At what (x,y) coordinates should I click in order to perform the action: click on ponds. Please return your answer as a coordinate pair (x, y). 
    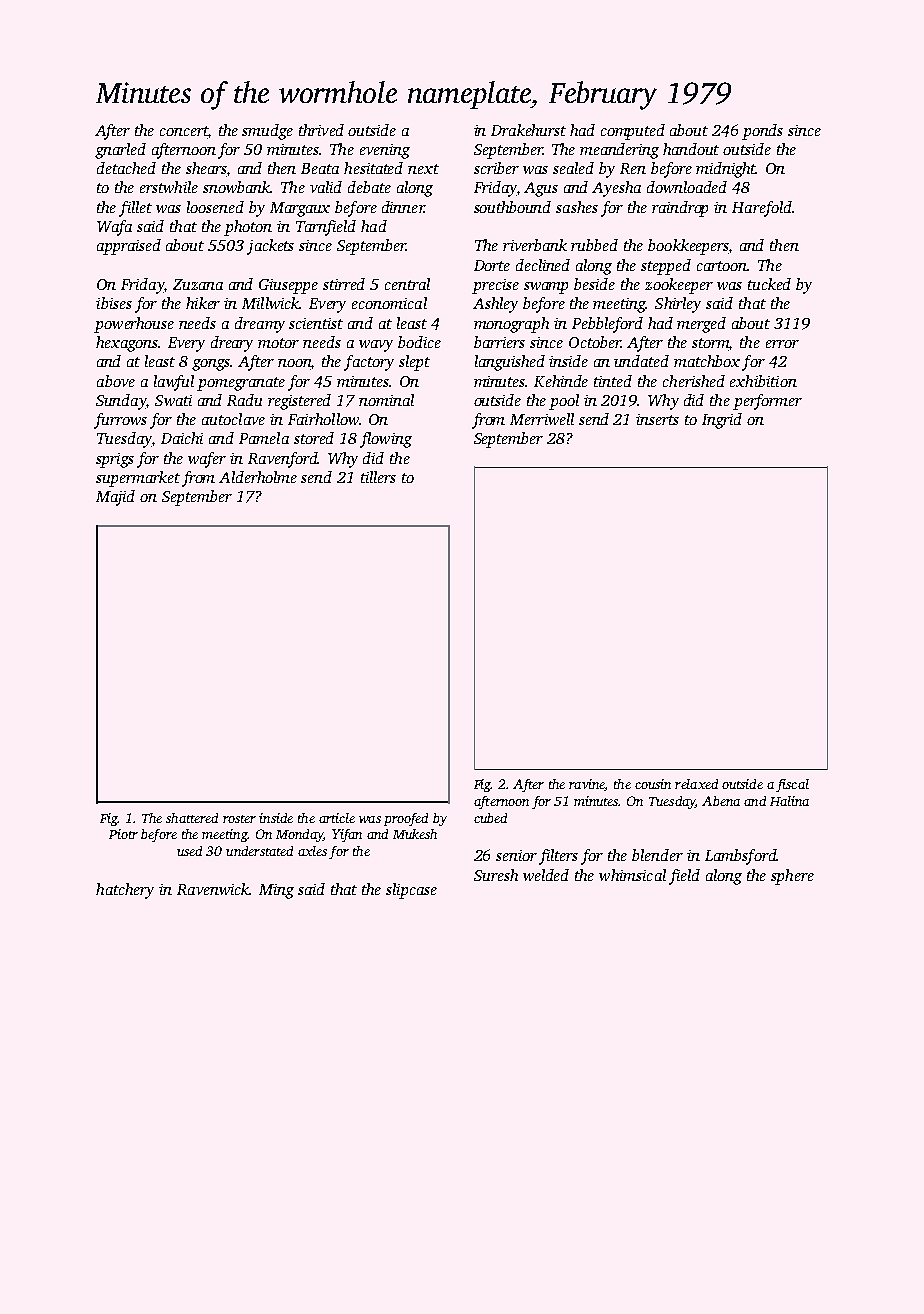
    Looking at the image, I should click on (762, 132).
